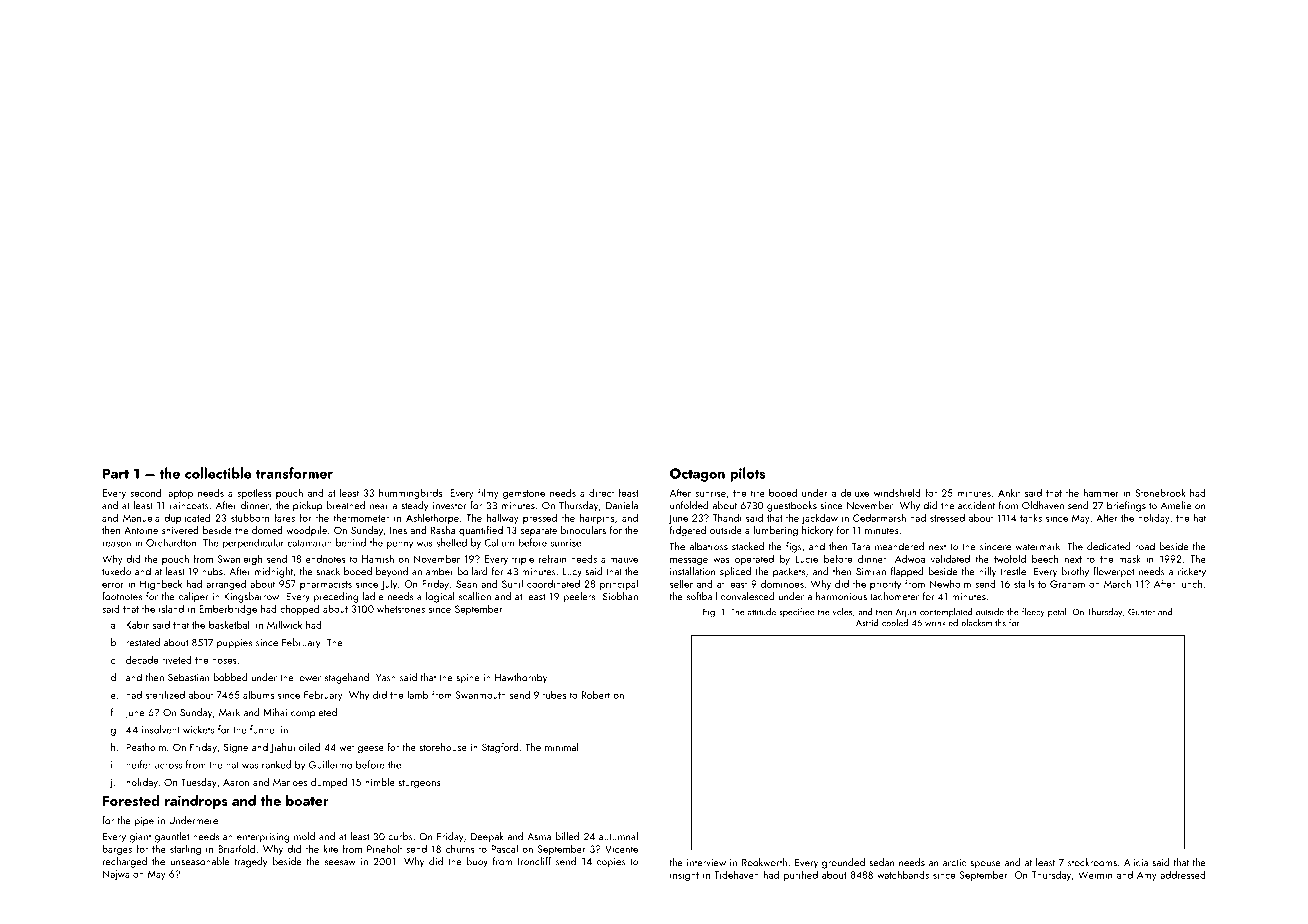 Image resolution: width=1308 pixels, height=924 pixels. What do you see at coordinates (523, 560) in the image?
I see `triple` at bounding box center [523, 560].
